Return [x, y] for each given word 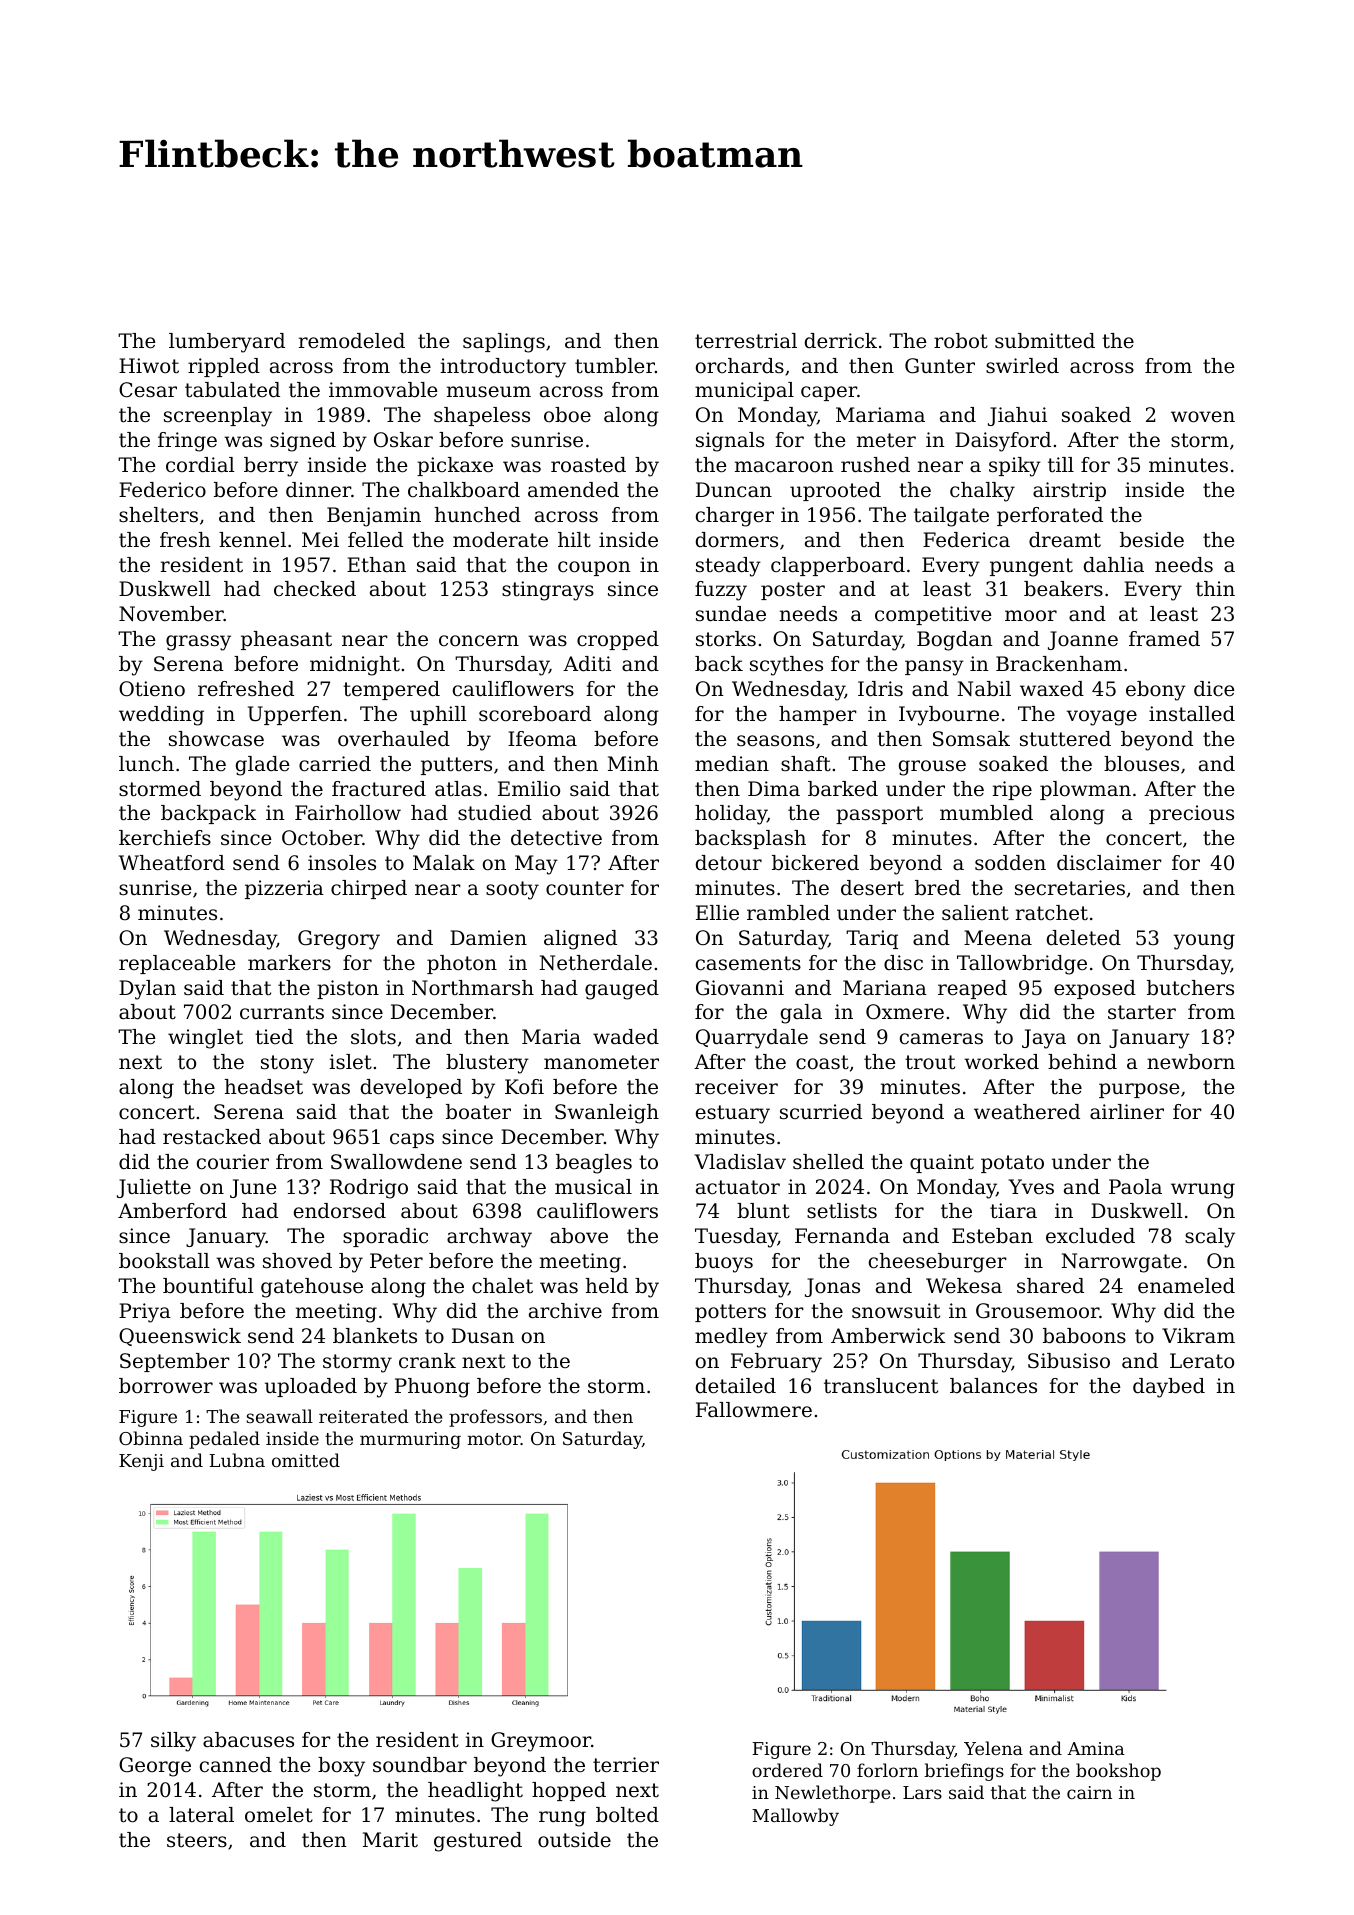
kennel [252, 539]
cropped [618, 640]
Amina [1096, 1748]
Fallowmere [754, 1410]
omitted [306, 1460]
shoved [297, 1261]
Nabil [984, 689]
